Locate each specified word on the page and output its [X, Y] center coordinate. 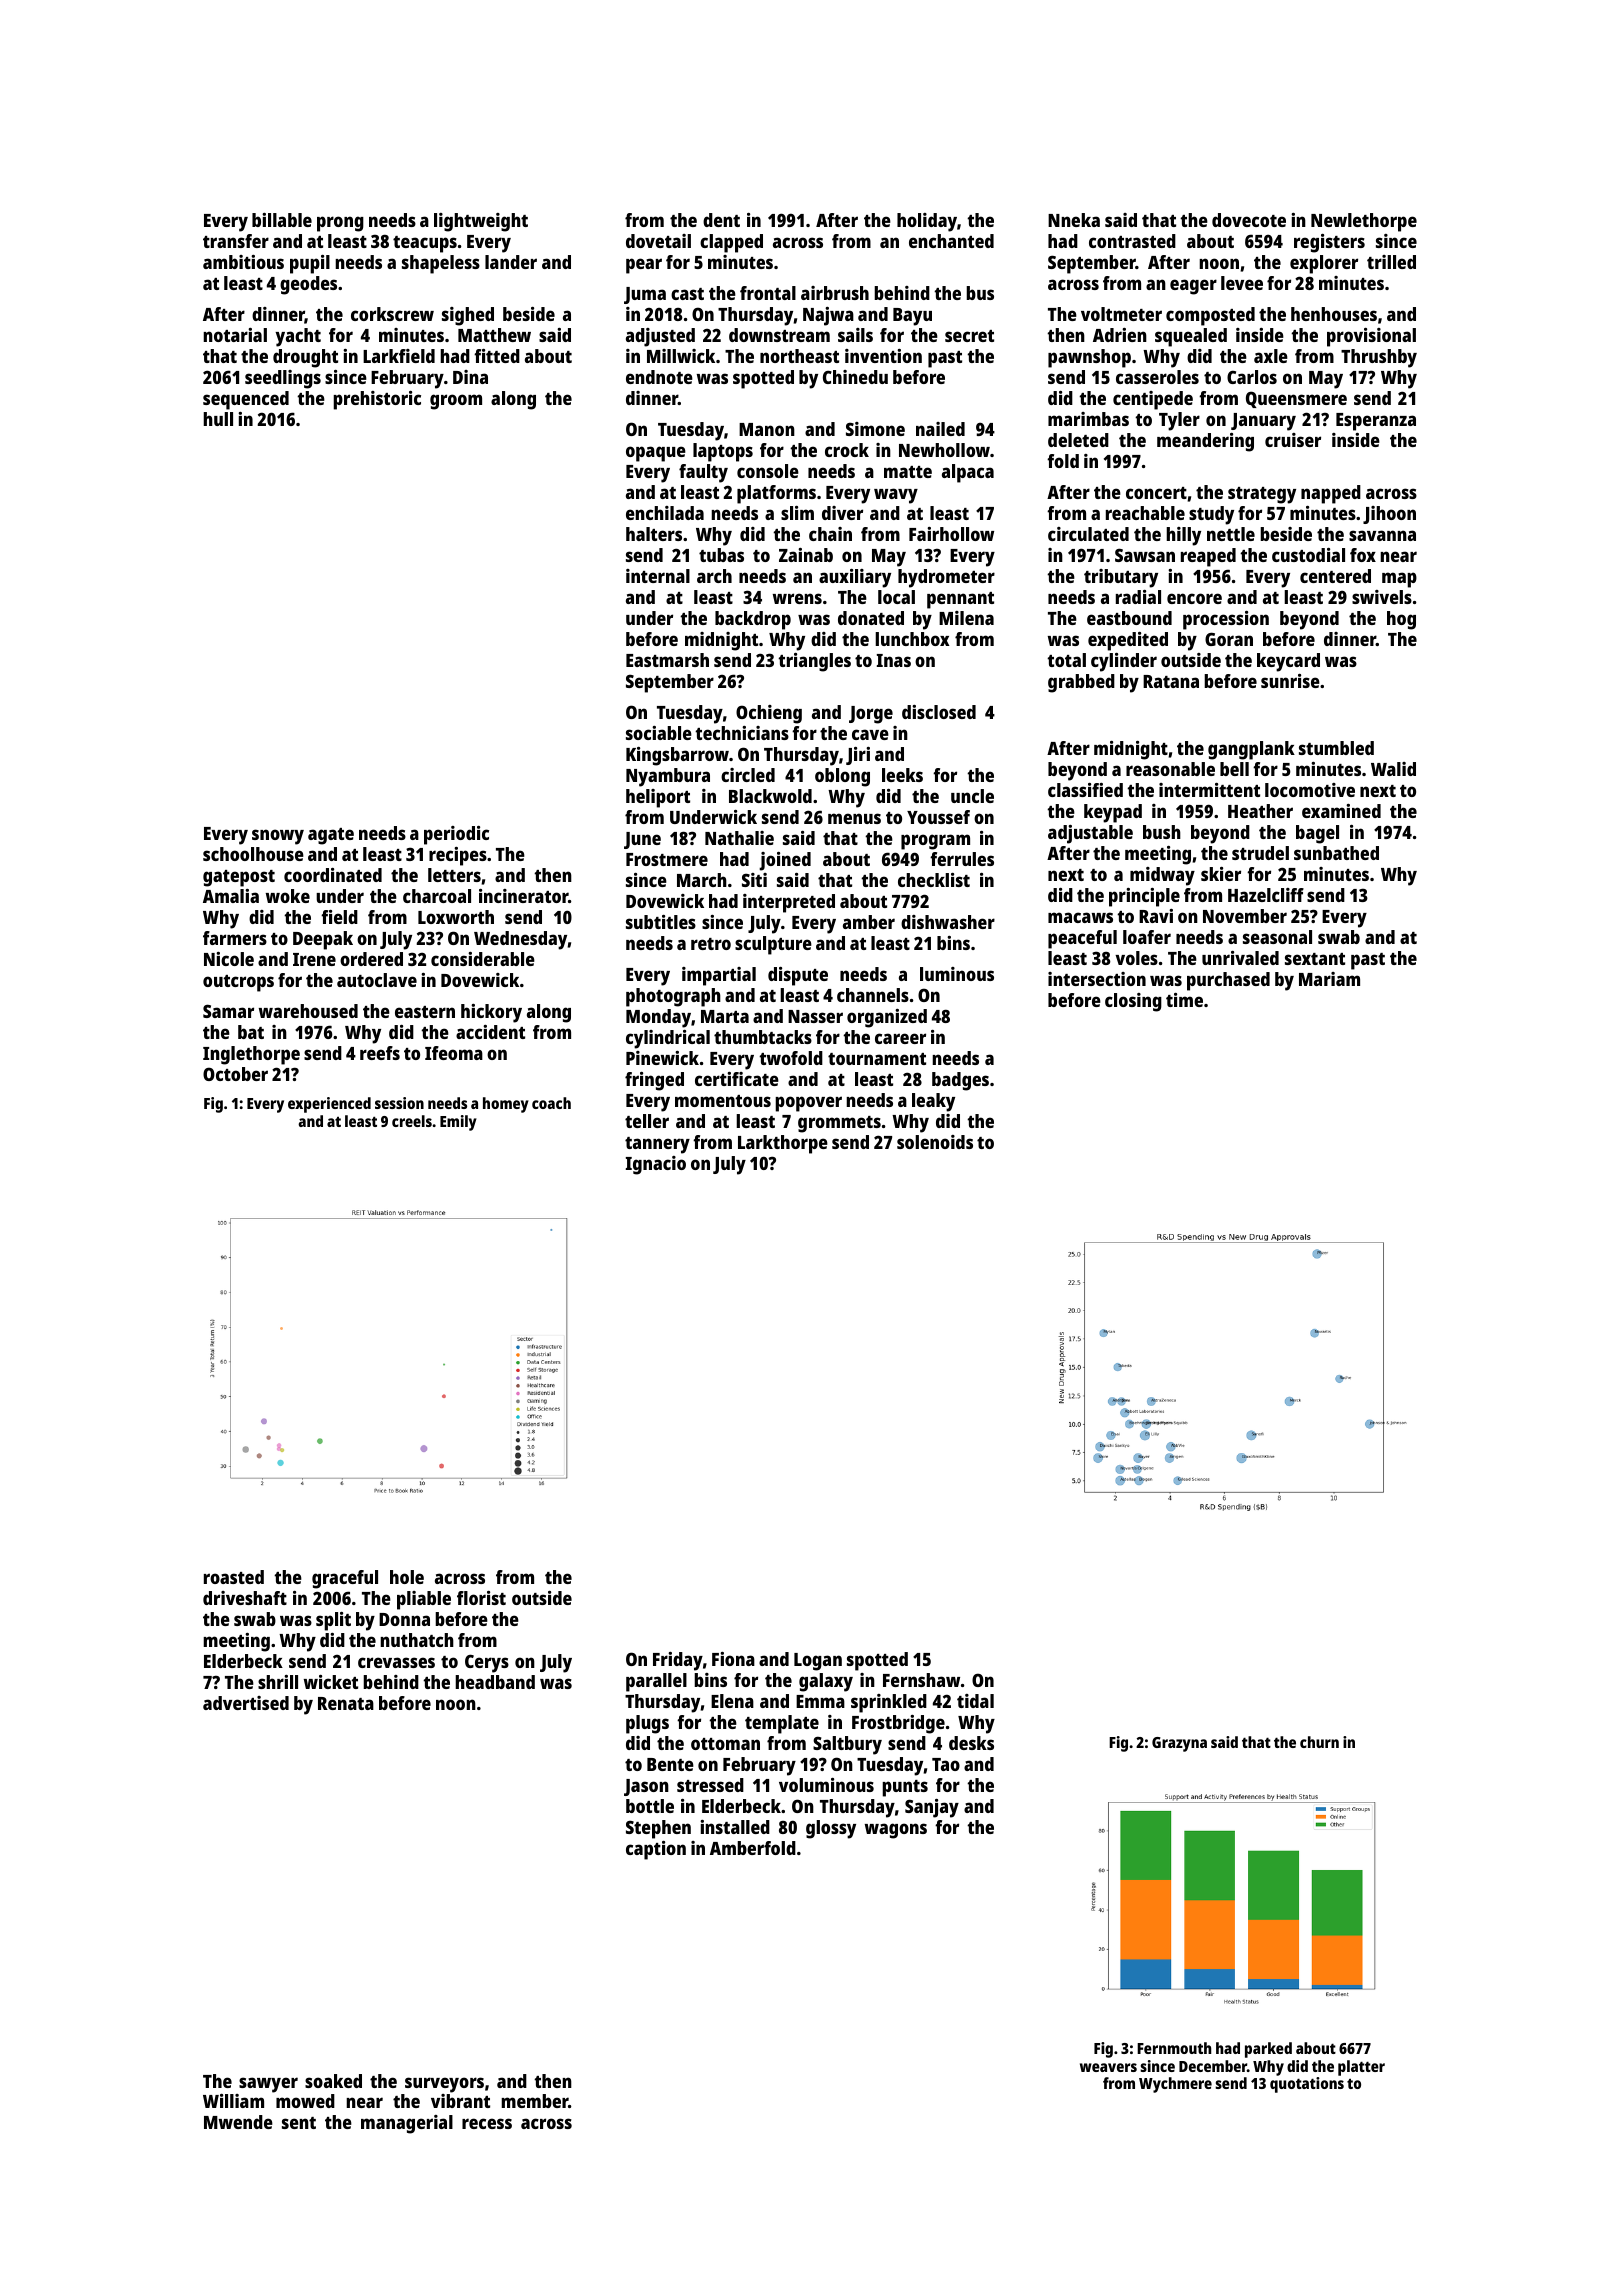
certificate [737, 1079]
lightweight [481, 222]
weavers [1108, 2067]
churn [1319, 1742]
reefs [380, 1053]
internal [658, 576]
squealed [1191, 337]
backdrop [753, 620]
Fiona [733, 1659]
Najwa [828, 316]
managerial [407, 2124]
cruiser [1293, 440]
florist [481, 1598]
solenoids [935, 1142]
